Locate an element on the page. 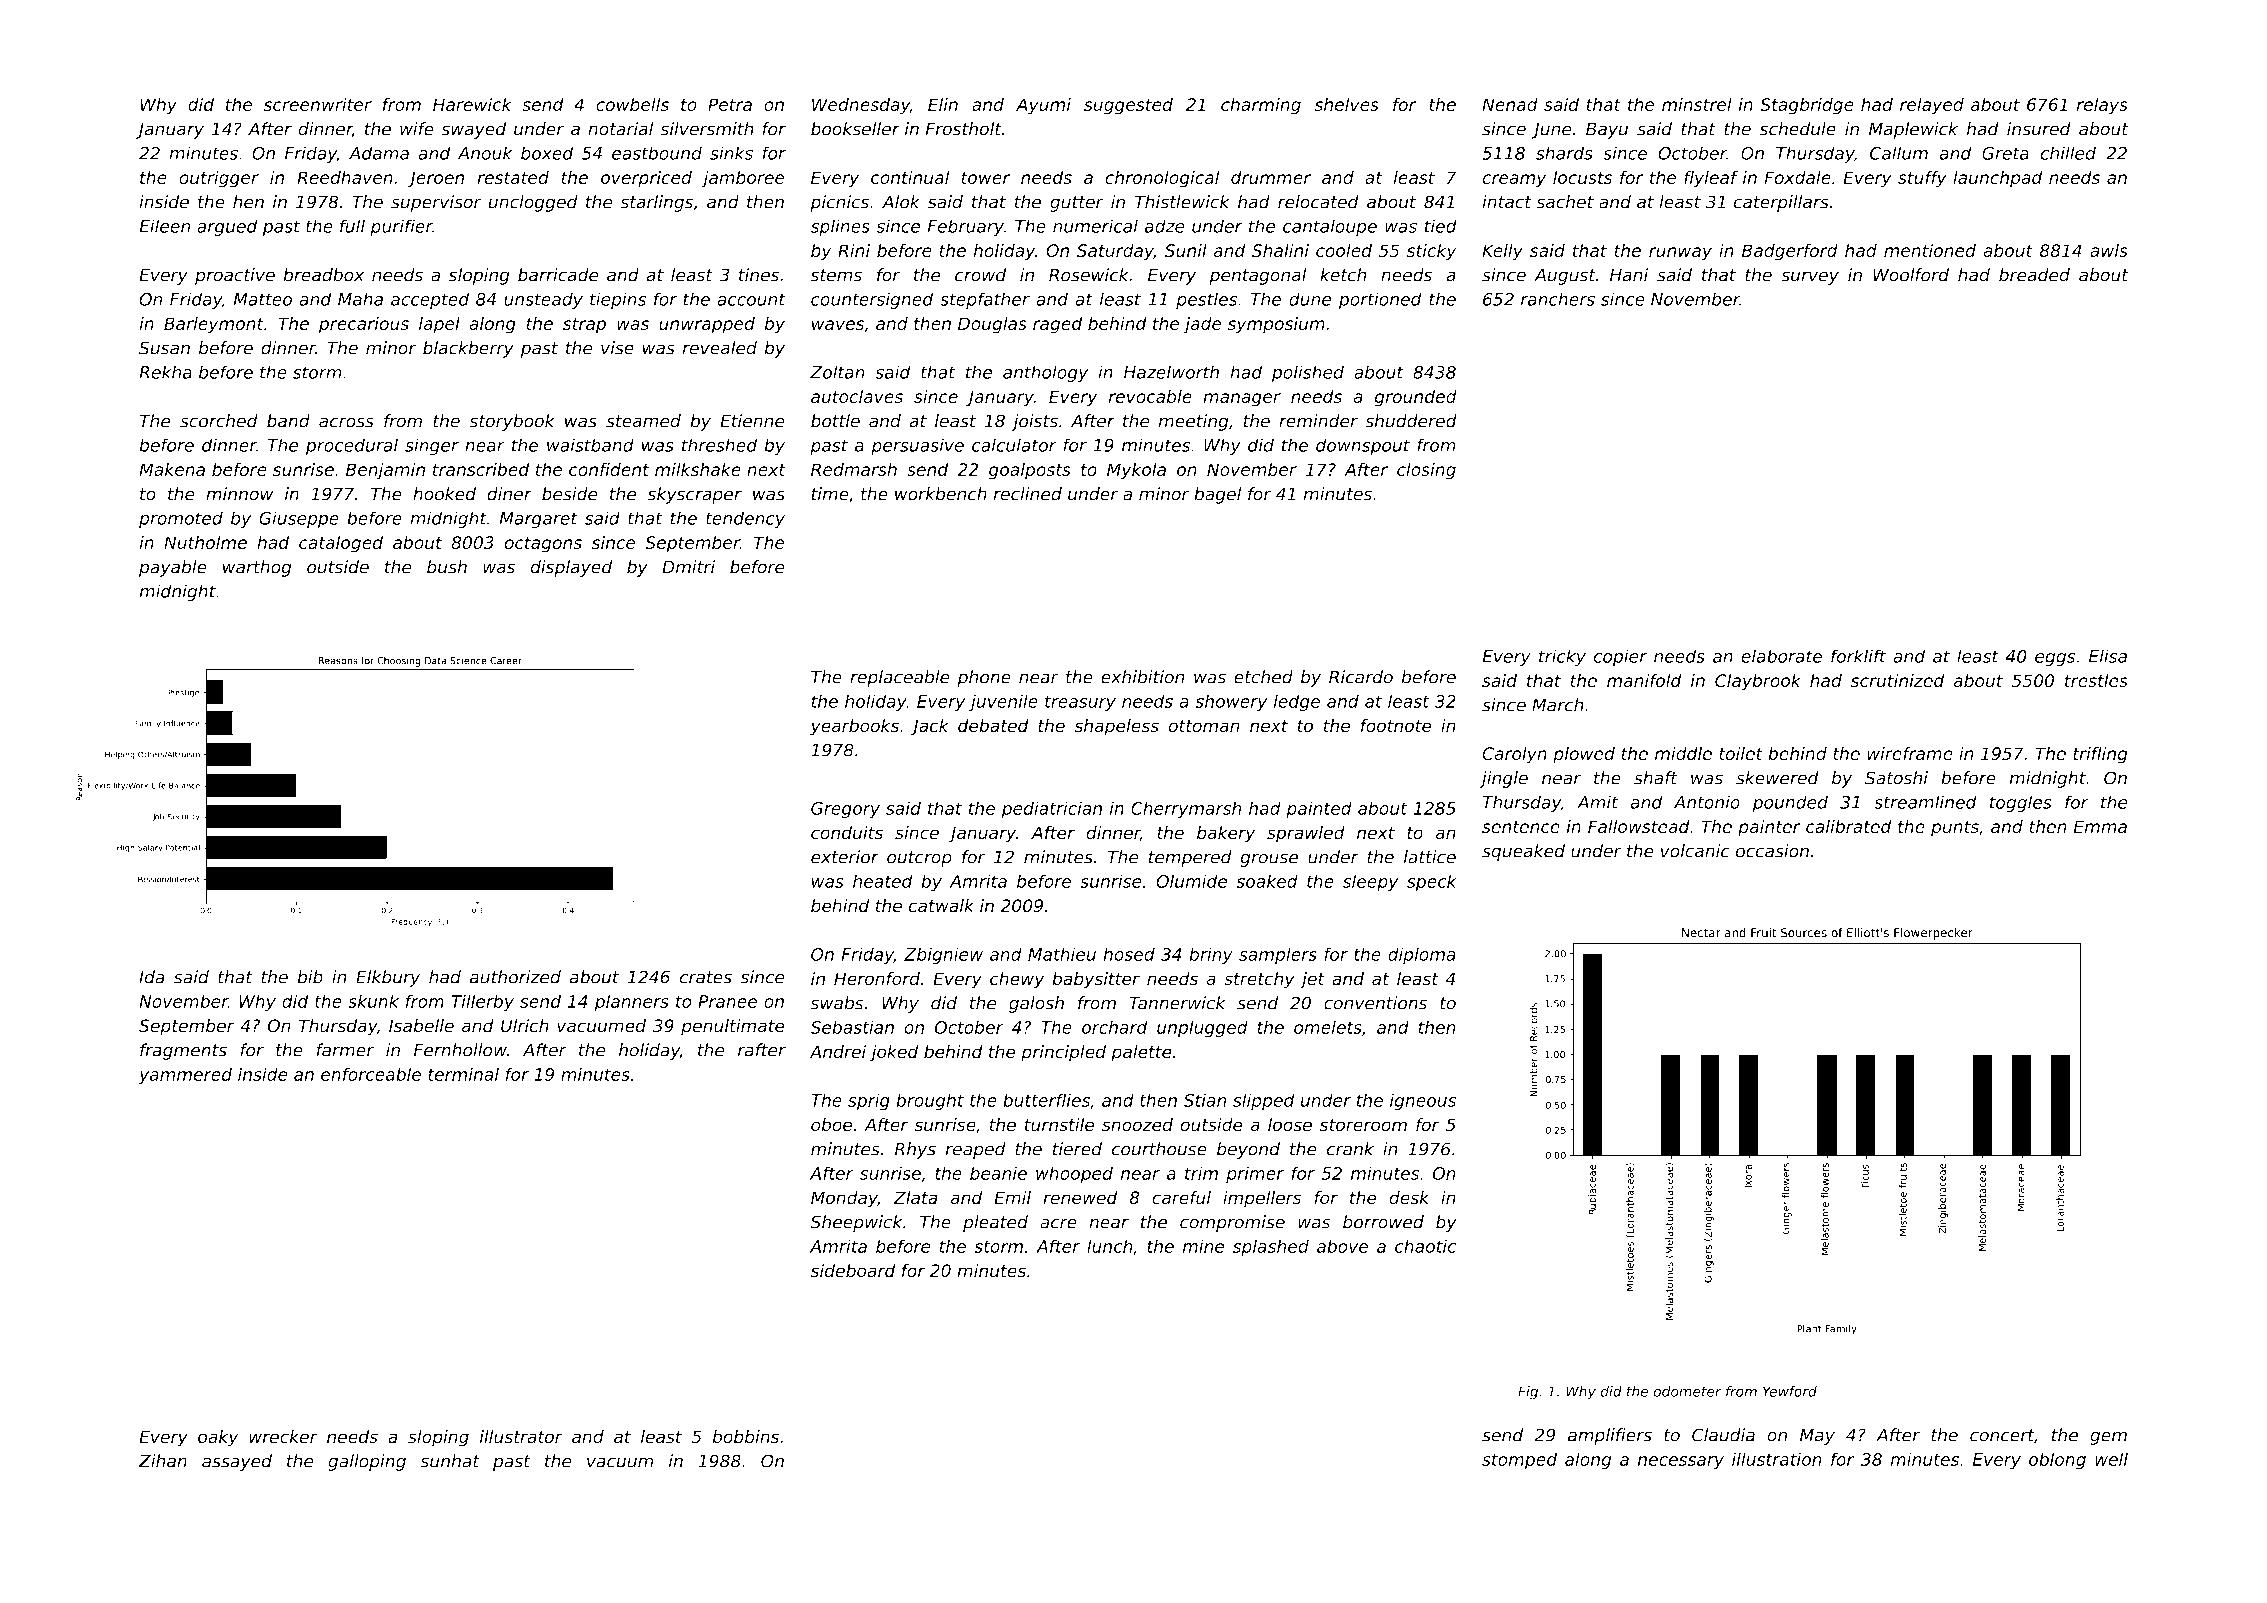 Image resolution: width=2267 pixels, height=1603 pixels. Nenad is located at coordinates (1510, 104).
